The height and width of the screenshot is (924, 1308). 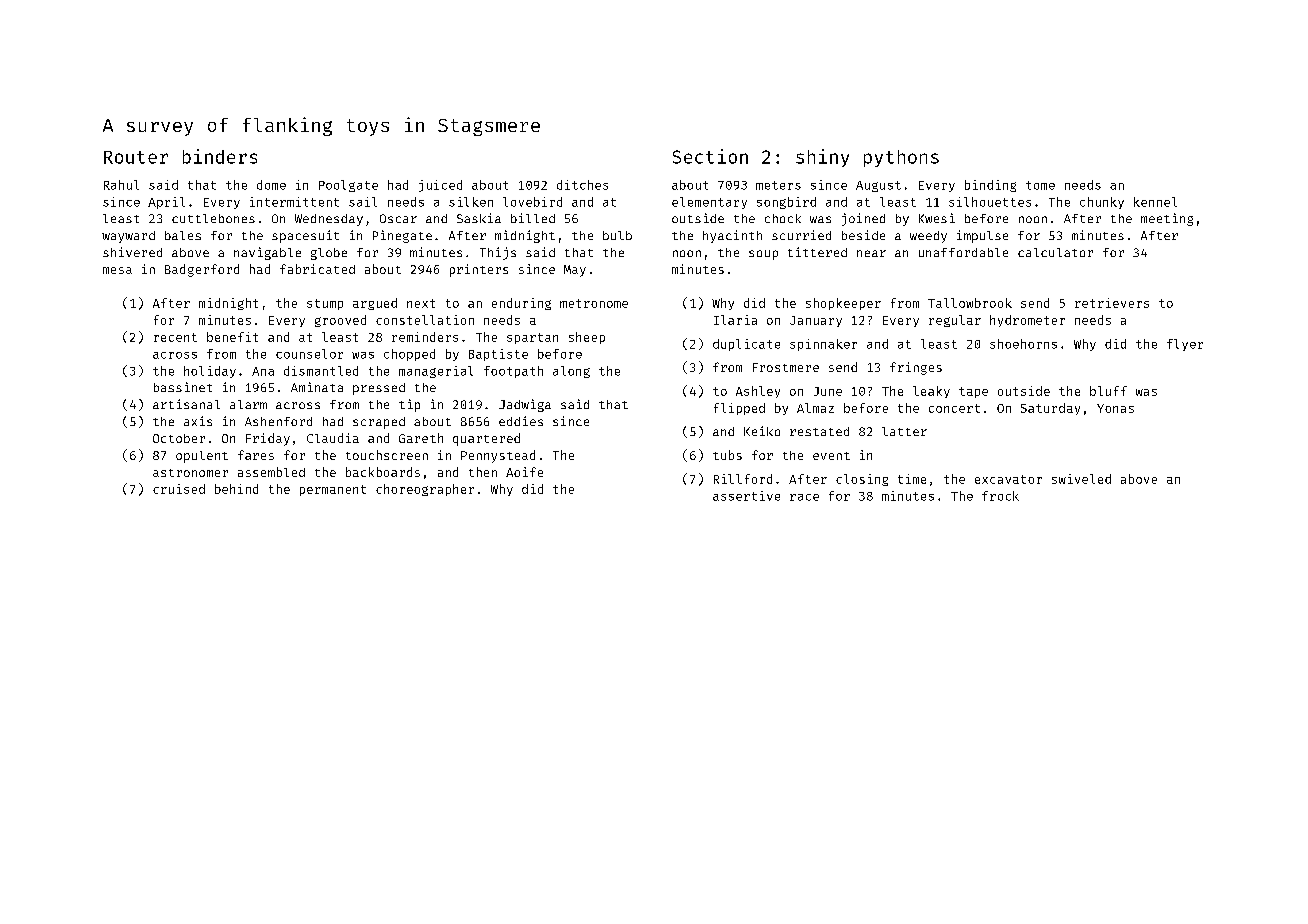 I want to click on pythons, so click(x=901, y=158).
